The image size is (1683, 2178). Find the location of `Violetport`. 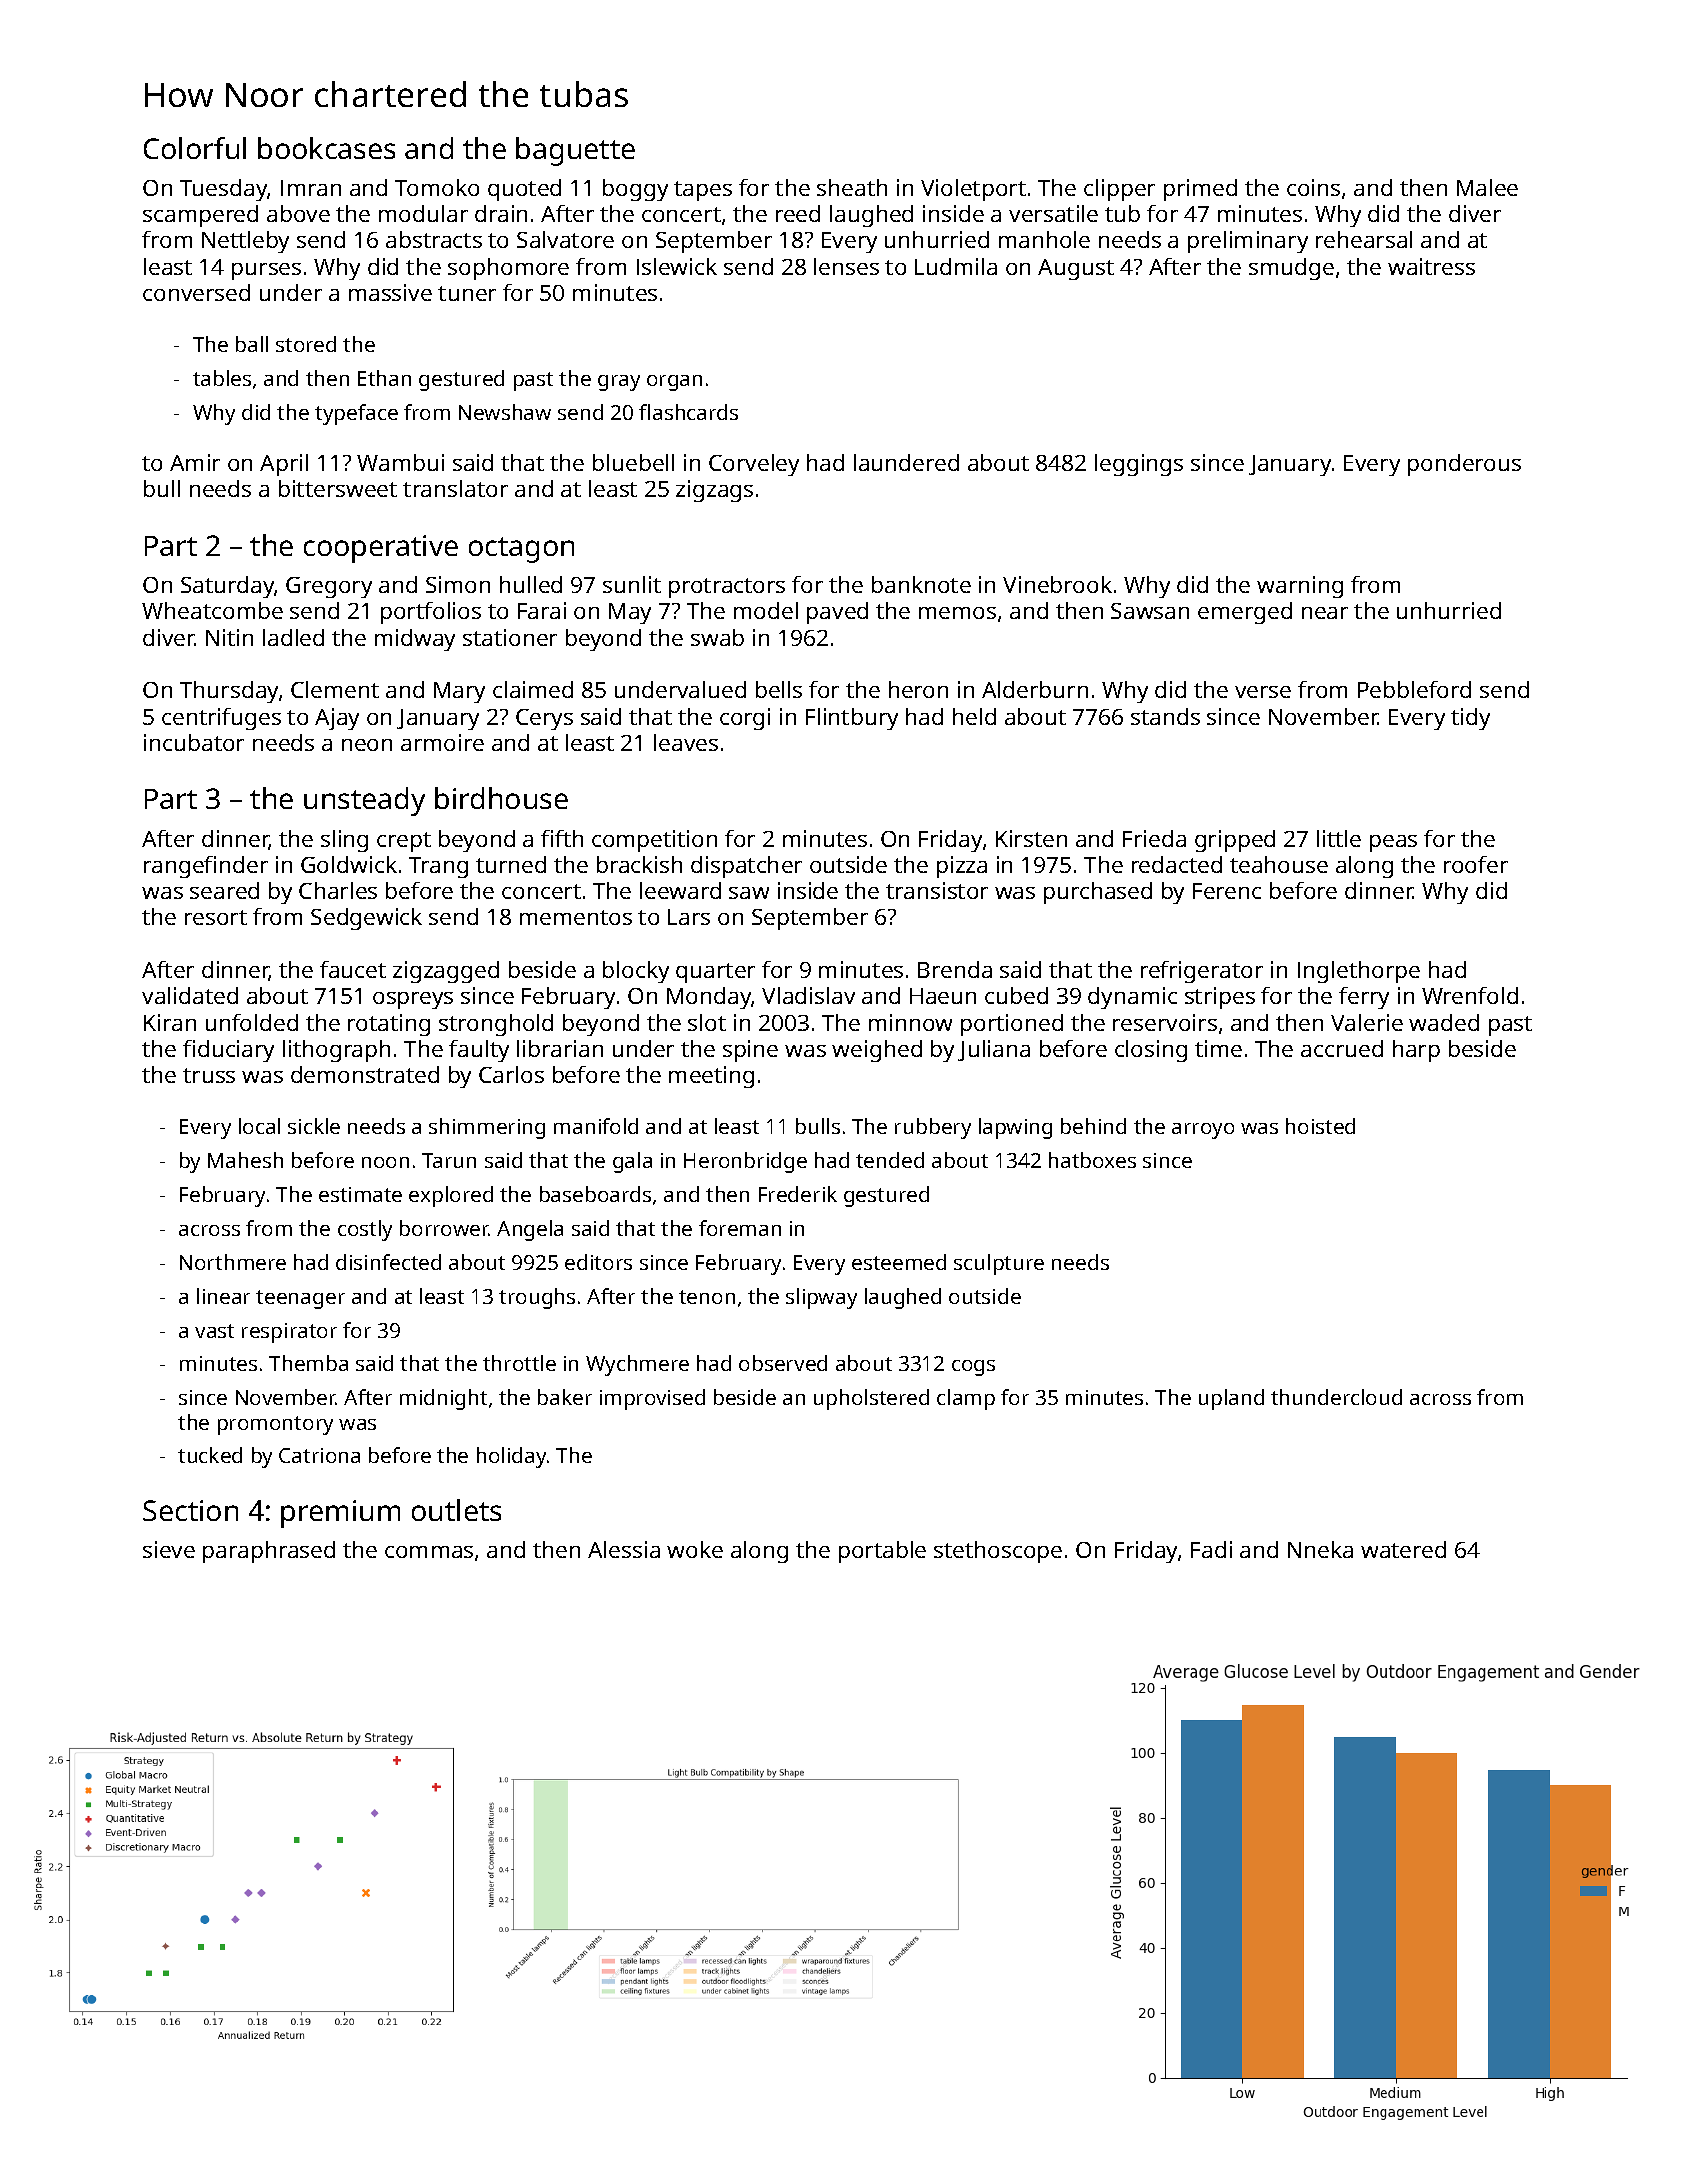

Violetport is located at coordinates (973, 190).
